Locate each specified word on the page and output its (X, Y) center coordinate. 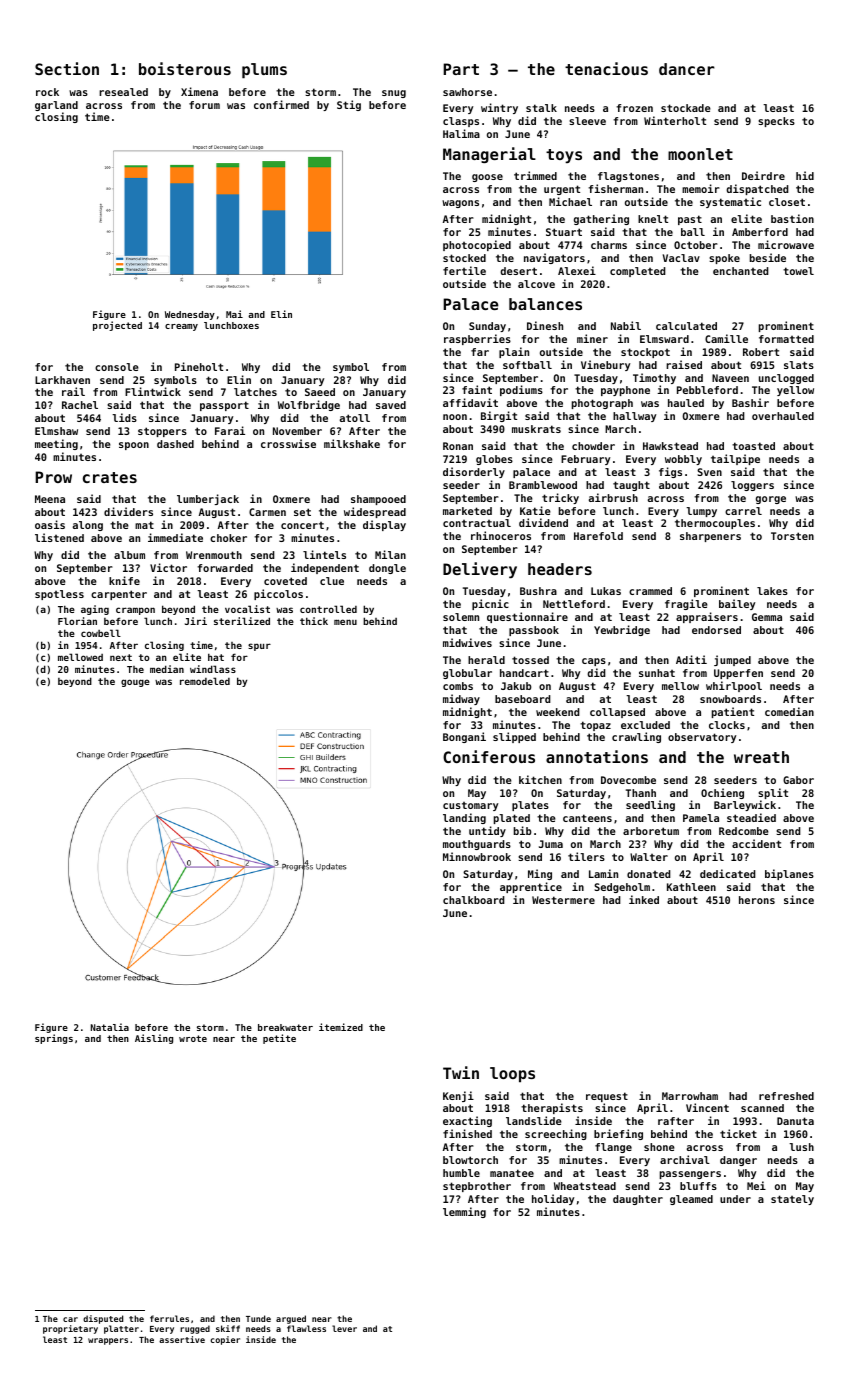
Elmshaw (56, 431)
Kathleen (691, 887)
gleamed (691, 1200)
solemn (461, 617)
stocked (464, 258)
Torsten (792, 536)
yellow (795, 391)
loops (512, 1075)
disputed (103, 1319)
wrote (193, 1038)
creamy (181, 327)
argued (291, 1319)
